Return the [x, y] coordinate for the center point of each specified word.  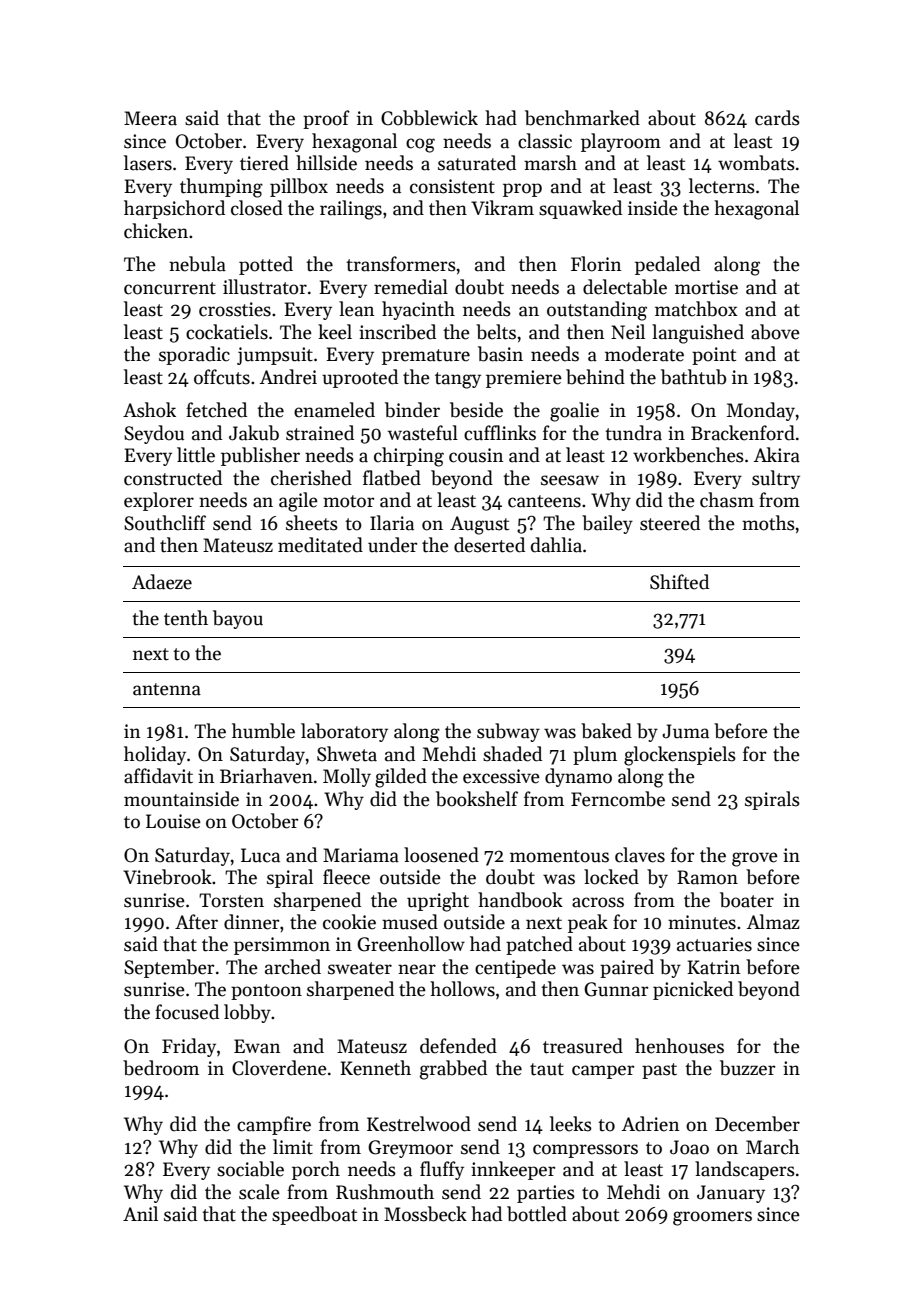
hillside [326, 163]
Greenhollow [411, 944]
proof [326, 119]
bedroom [161, 1068]
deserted [489, 545]
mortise [706, 287]
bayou [238, 619]
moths [768, 523]
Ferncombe [618, 799]
